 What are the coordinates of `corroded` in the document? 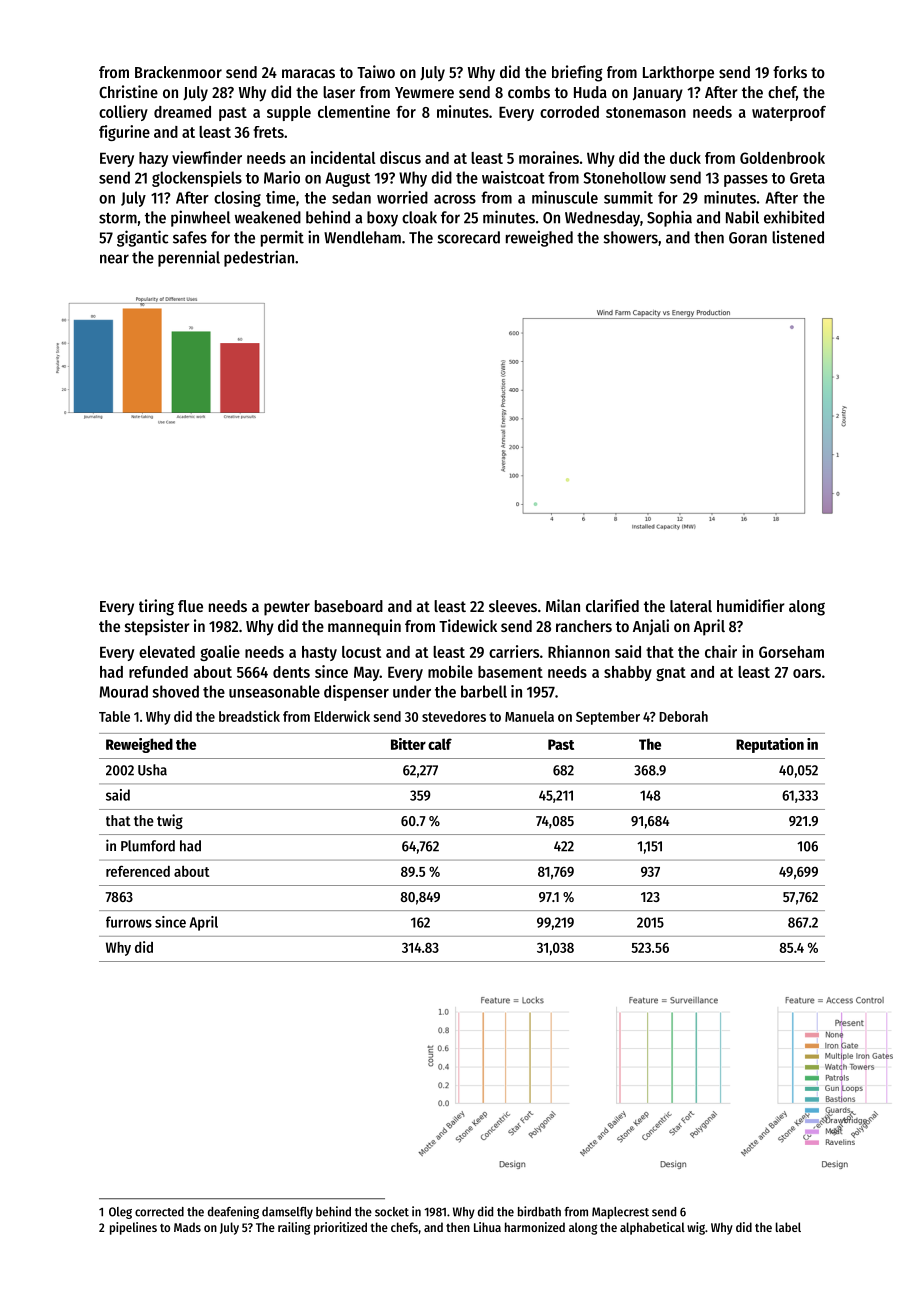 It's located at (569, 112).
